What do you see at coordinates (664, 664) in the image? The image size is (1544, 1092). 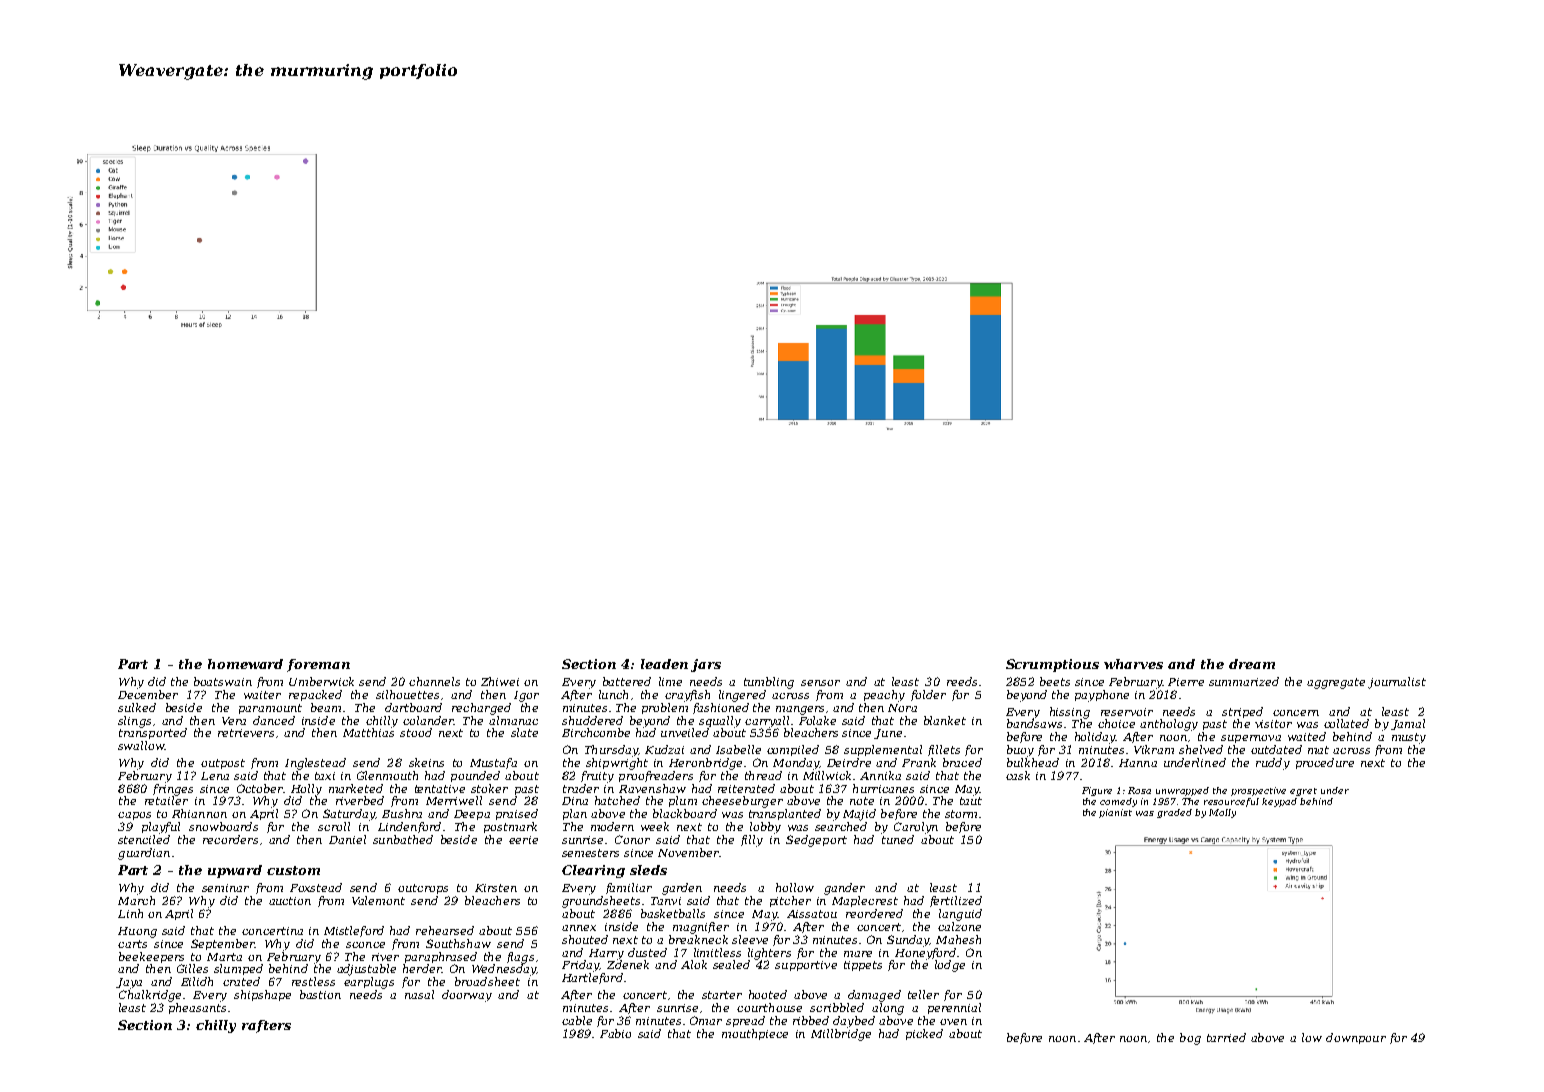 I see `leaden` at bounding box center [664, 664].
